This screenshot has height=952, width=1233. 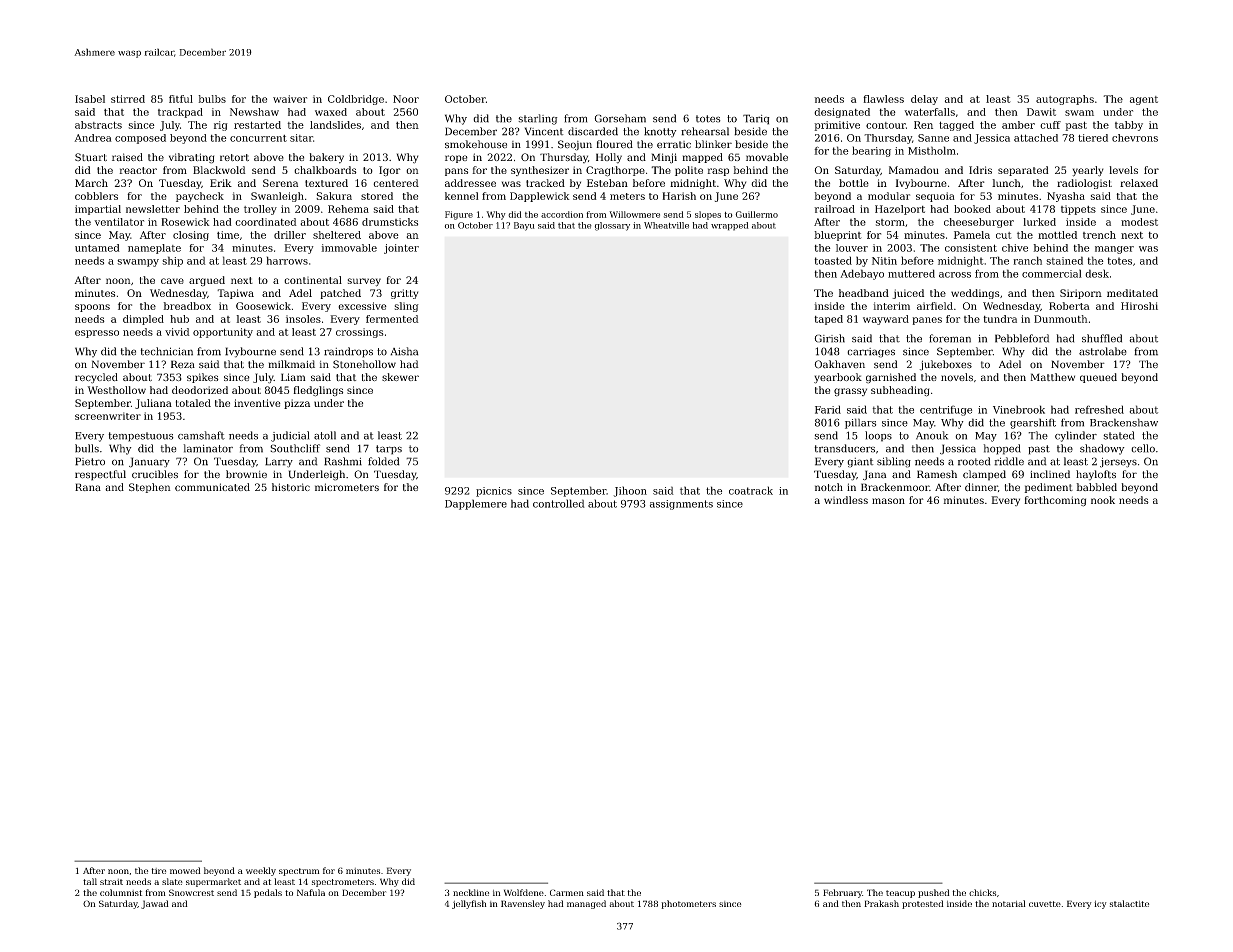 What do you see at coordinates (974, 461) in the screenshot?
I see `rooted` at bounding box center [974, 461].
